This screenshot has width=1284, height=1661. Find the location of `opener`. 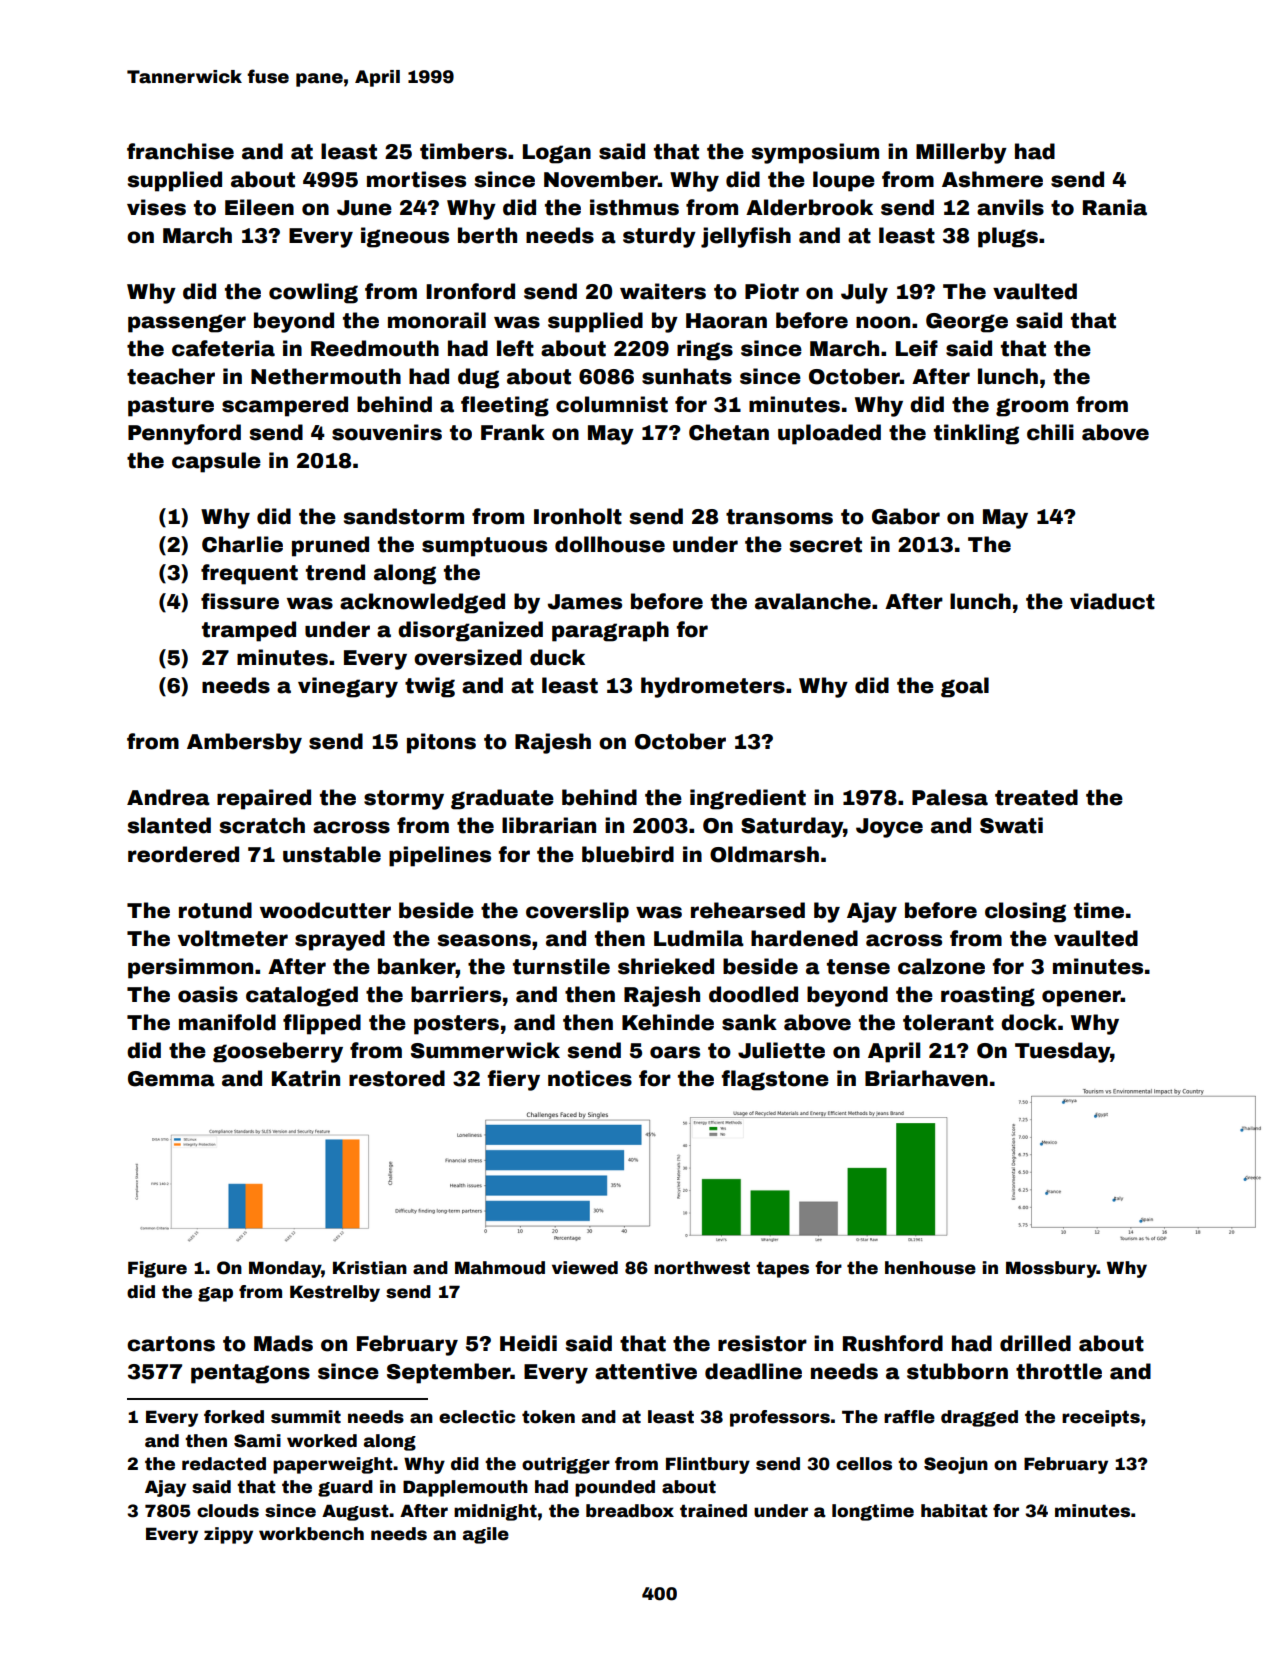

opener is located at coordinates (1081, 998).
